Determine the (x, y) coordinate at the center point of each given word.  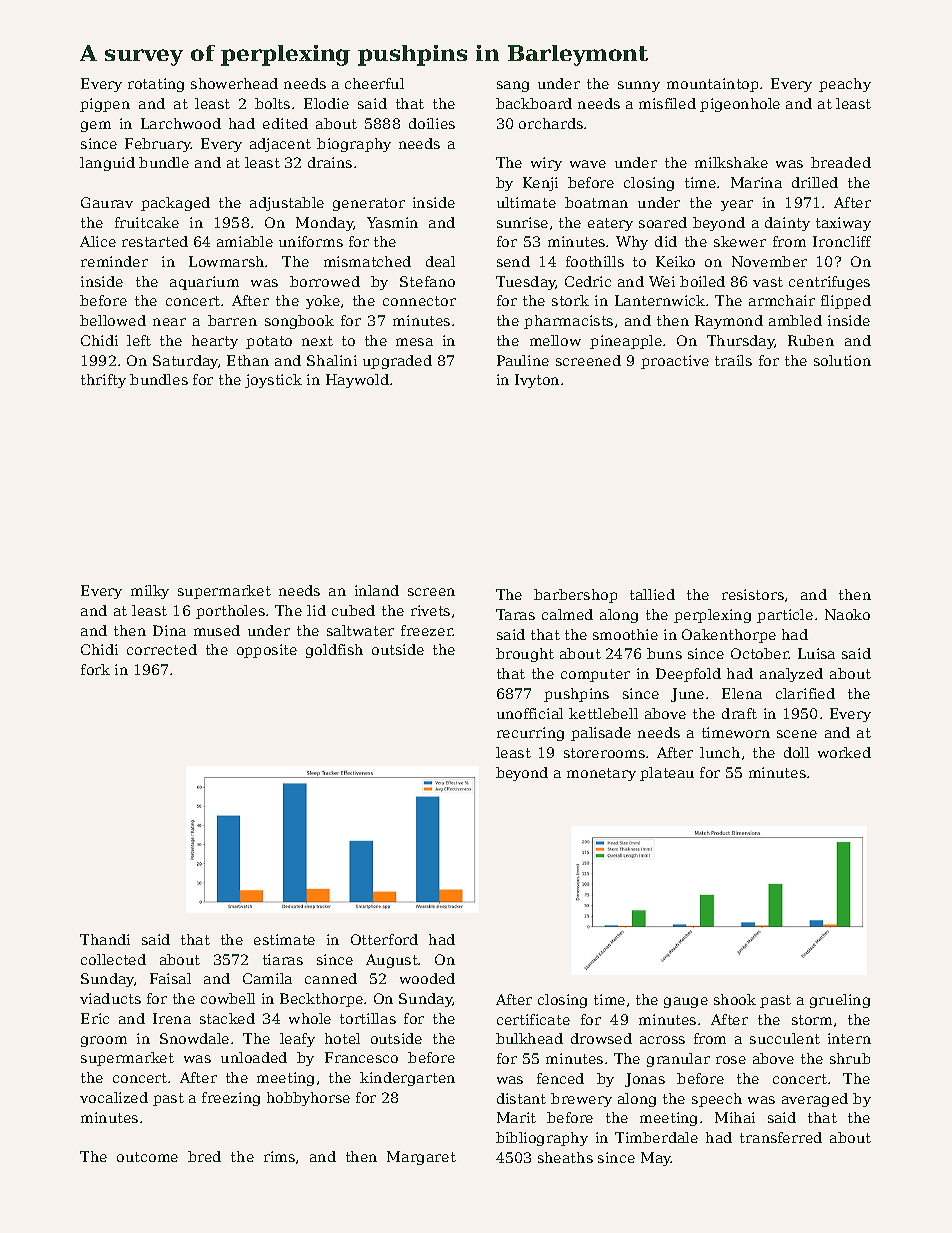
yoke (323, 302)
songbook (299, 322)
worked (844, 752)
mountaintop (712, 85)
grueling (840, 1001)
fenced (560, 1078)
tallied (652, 594)
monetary (601, 774)
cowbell (228, 998)
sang (513, 86)
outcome (147, 1157)
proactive (675, 362)
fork (95, 669)
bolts (272, 103)
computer (595, 675)
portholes (230, 612)
